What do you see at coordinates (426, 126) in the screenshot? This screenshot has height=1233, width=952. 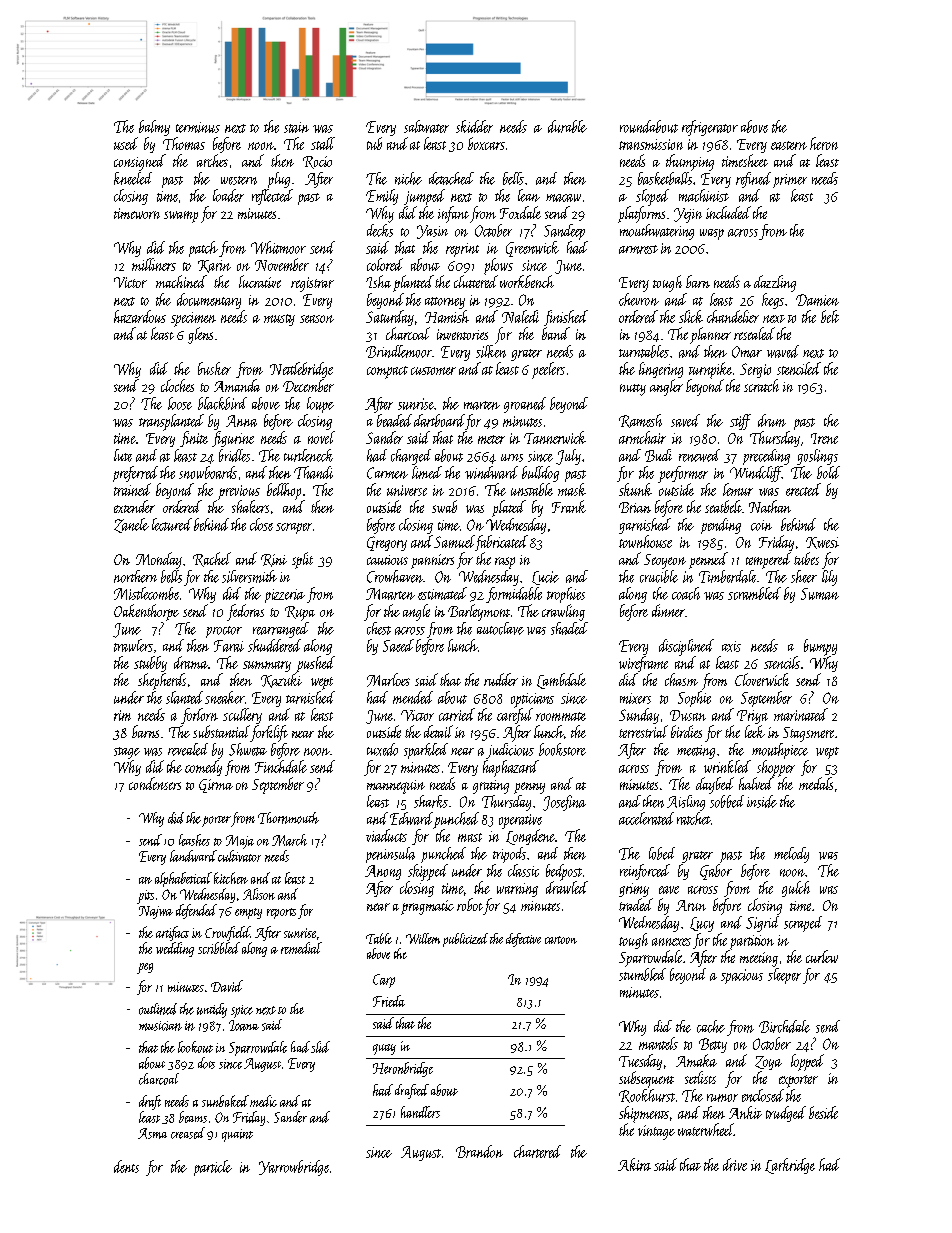 I see `saltwater` at bounding box center [426, 126].
